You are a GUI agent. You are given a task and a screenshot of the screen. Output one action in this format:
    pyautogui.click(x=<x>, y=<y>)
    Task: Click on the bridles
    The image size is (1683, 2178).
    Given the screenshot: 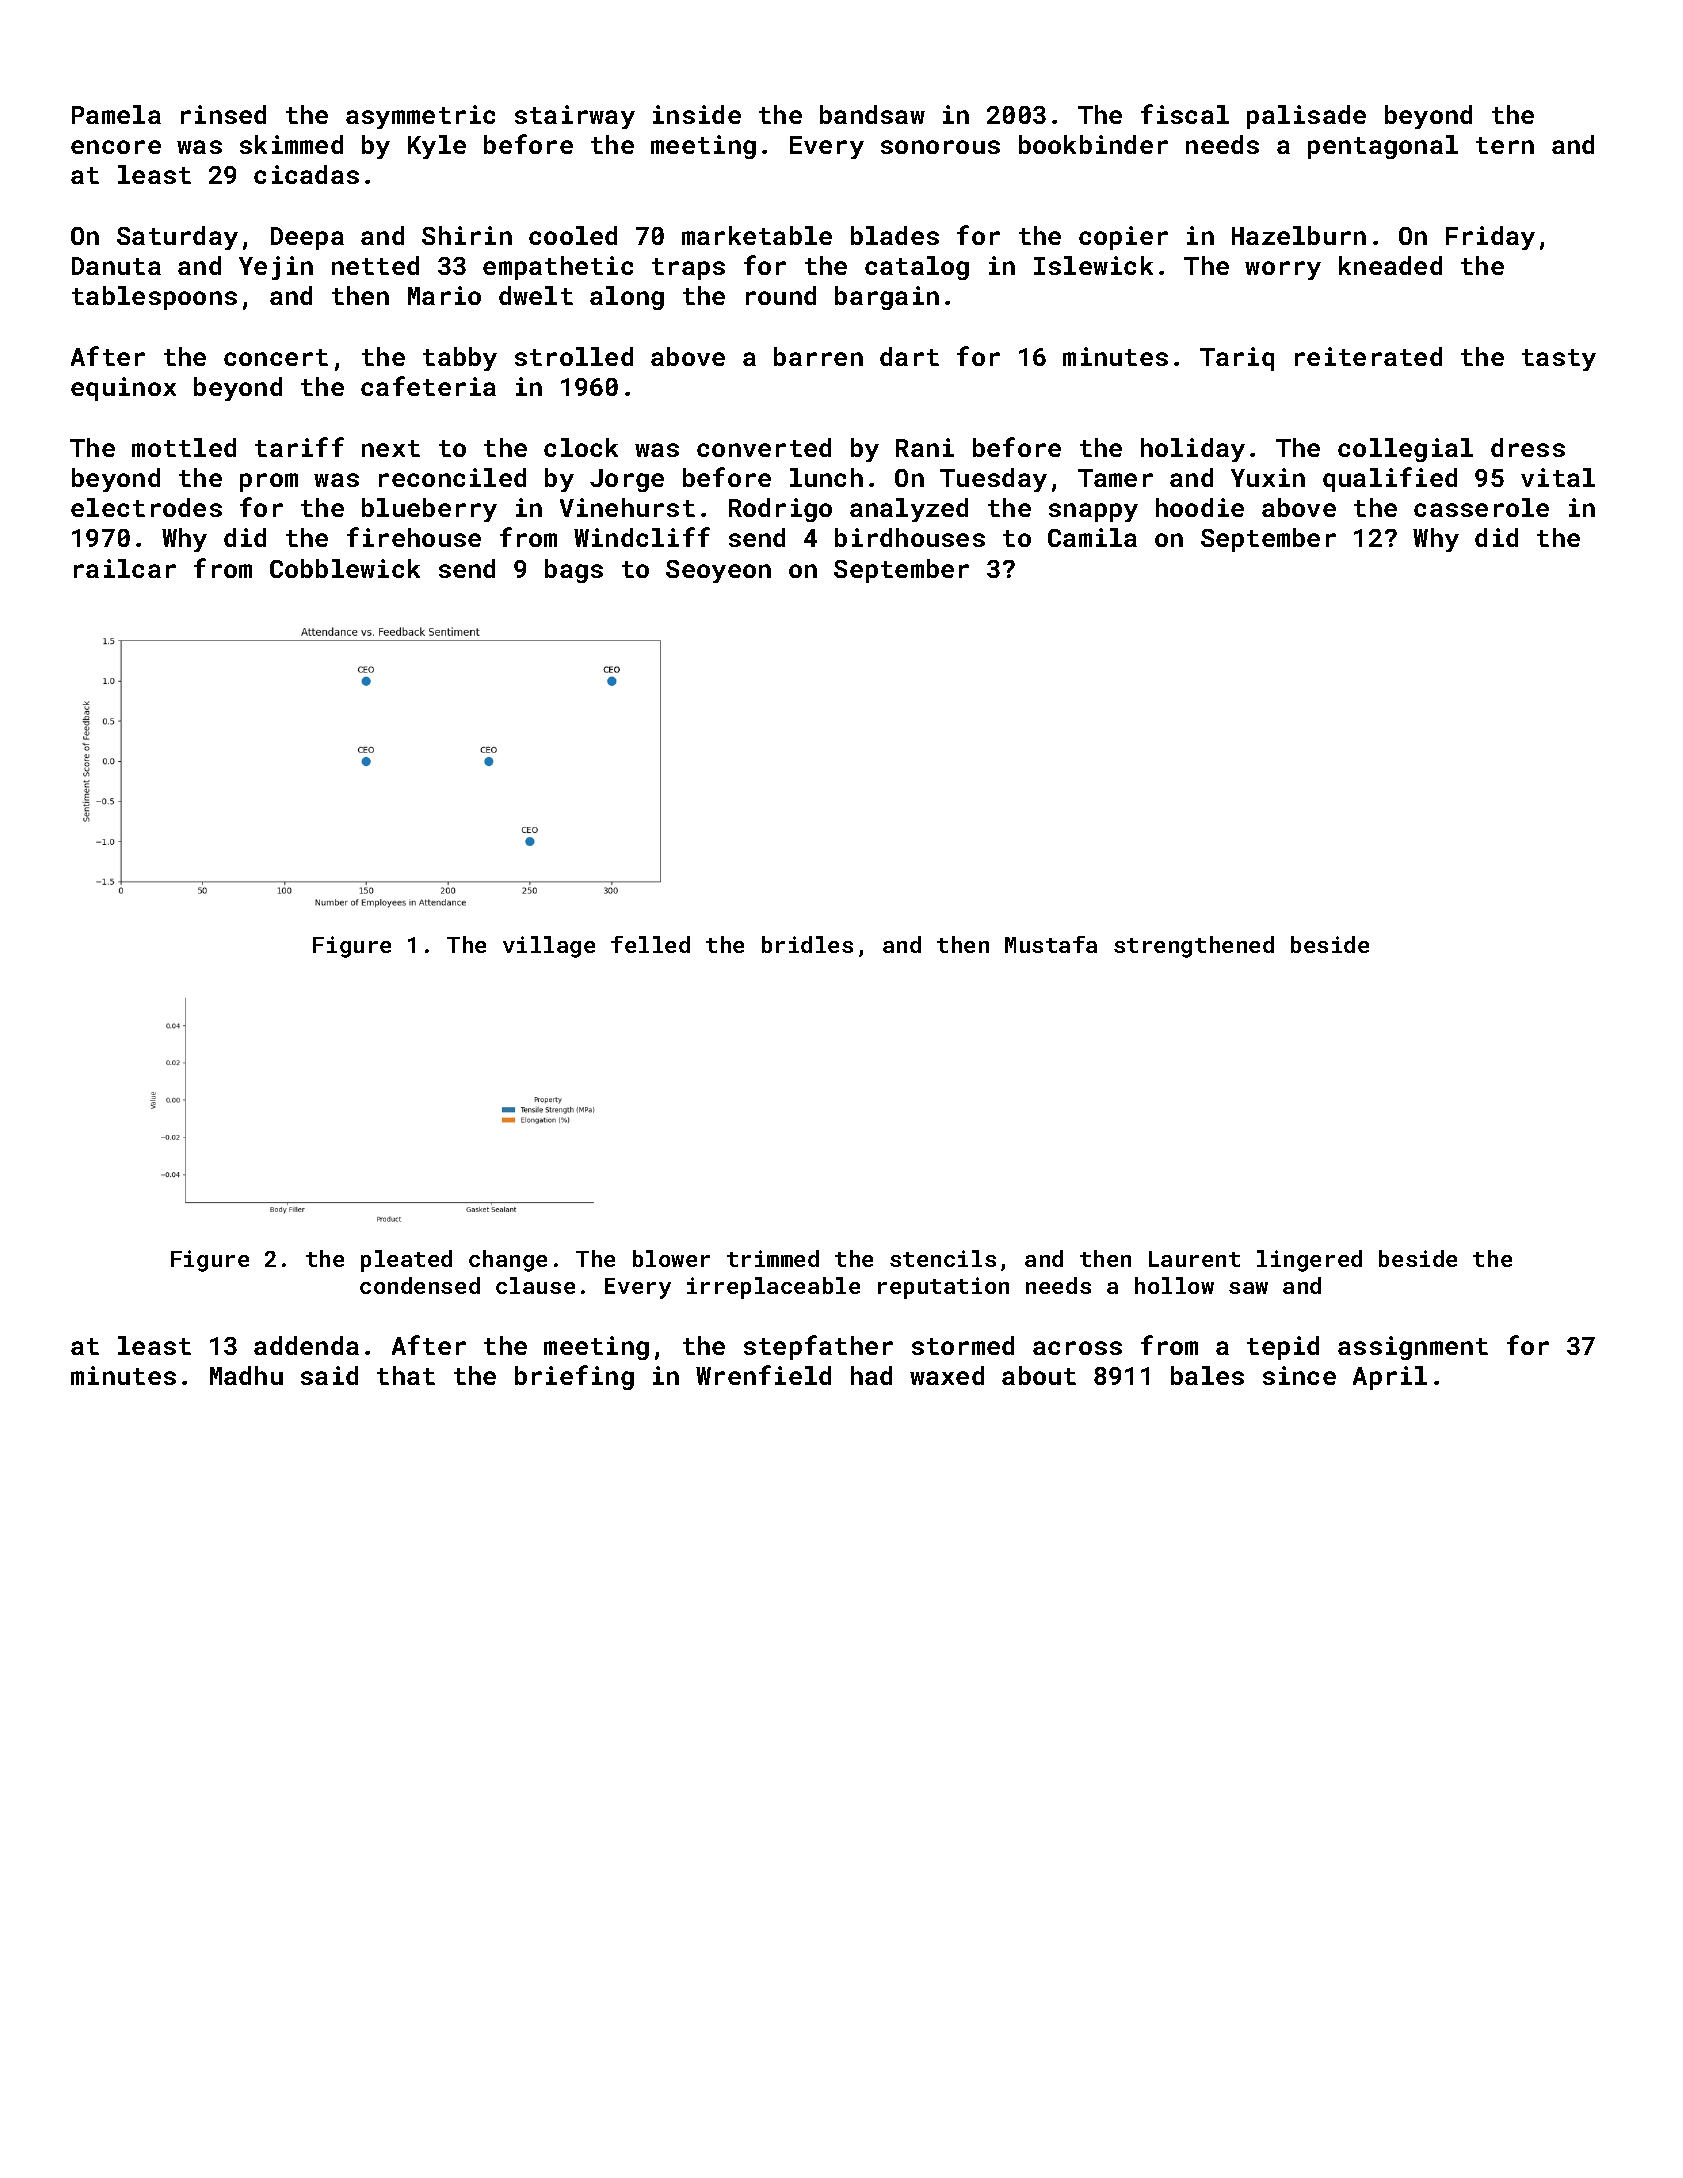 What is the action you would take?
    pyautogui.click(x=807, y=944)
